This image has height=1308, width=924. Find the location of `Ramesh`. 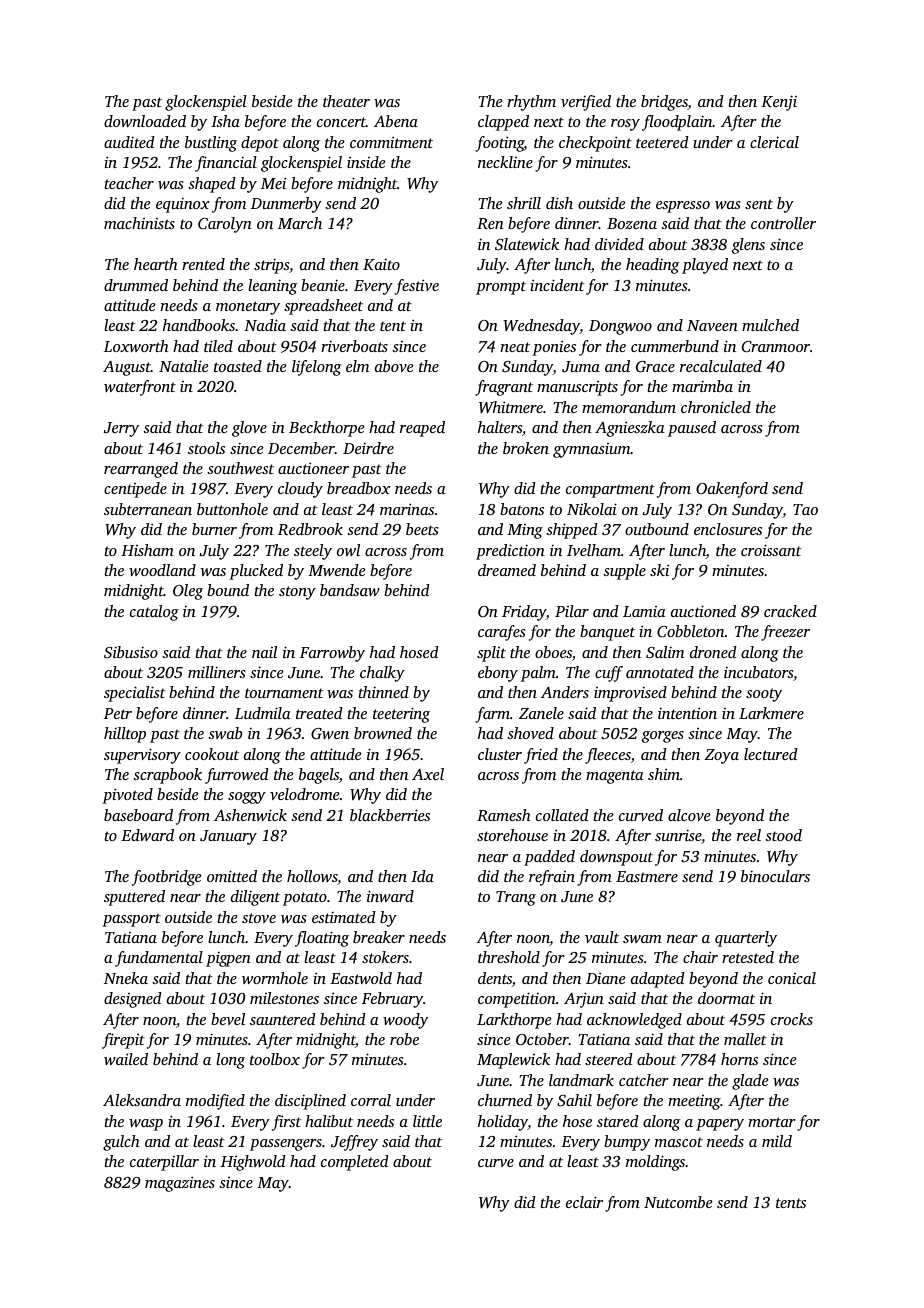

Ramesh is located at coordinates (504, 815).
